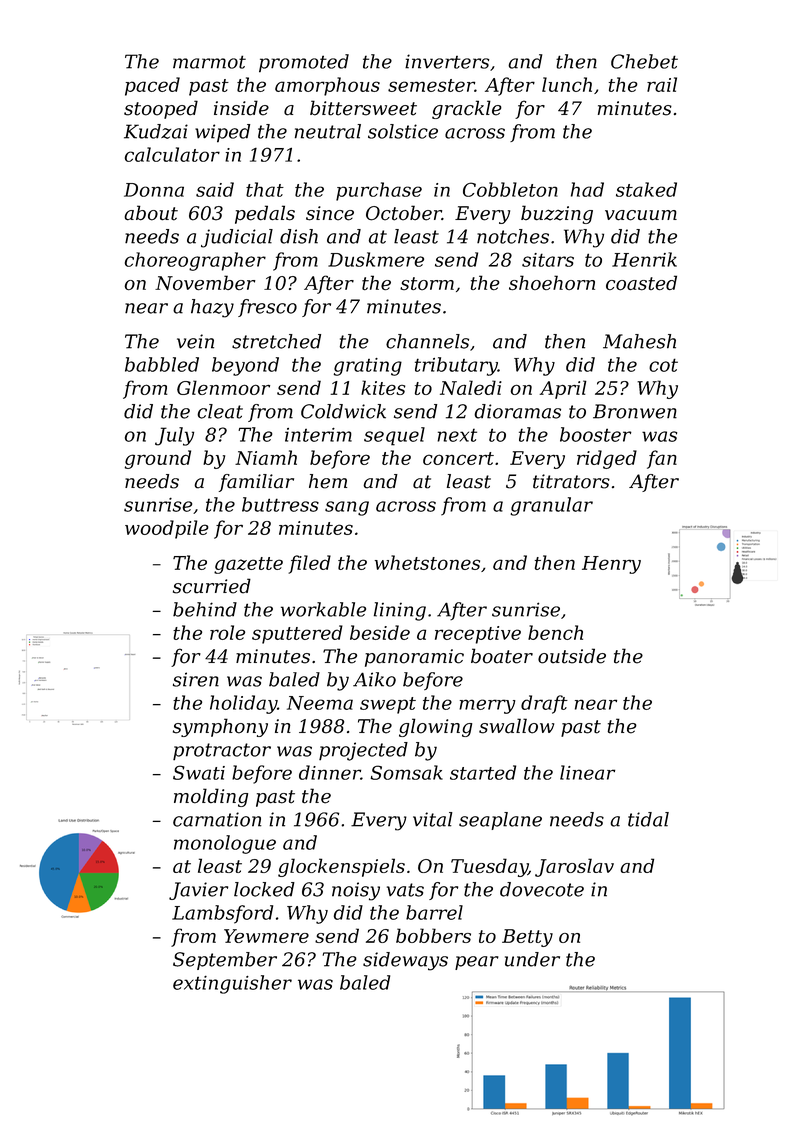  What do you see at coordinates (572, 656) in the image?
I see `outside` at bounding box center [572, 656].
